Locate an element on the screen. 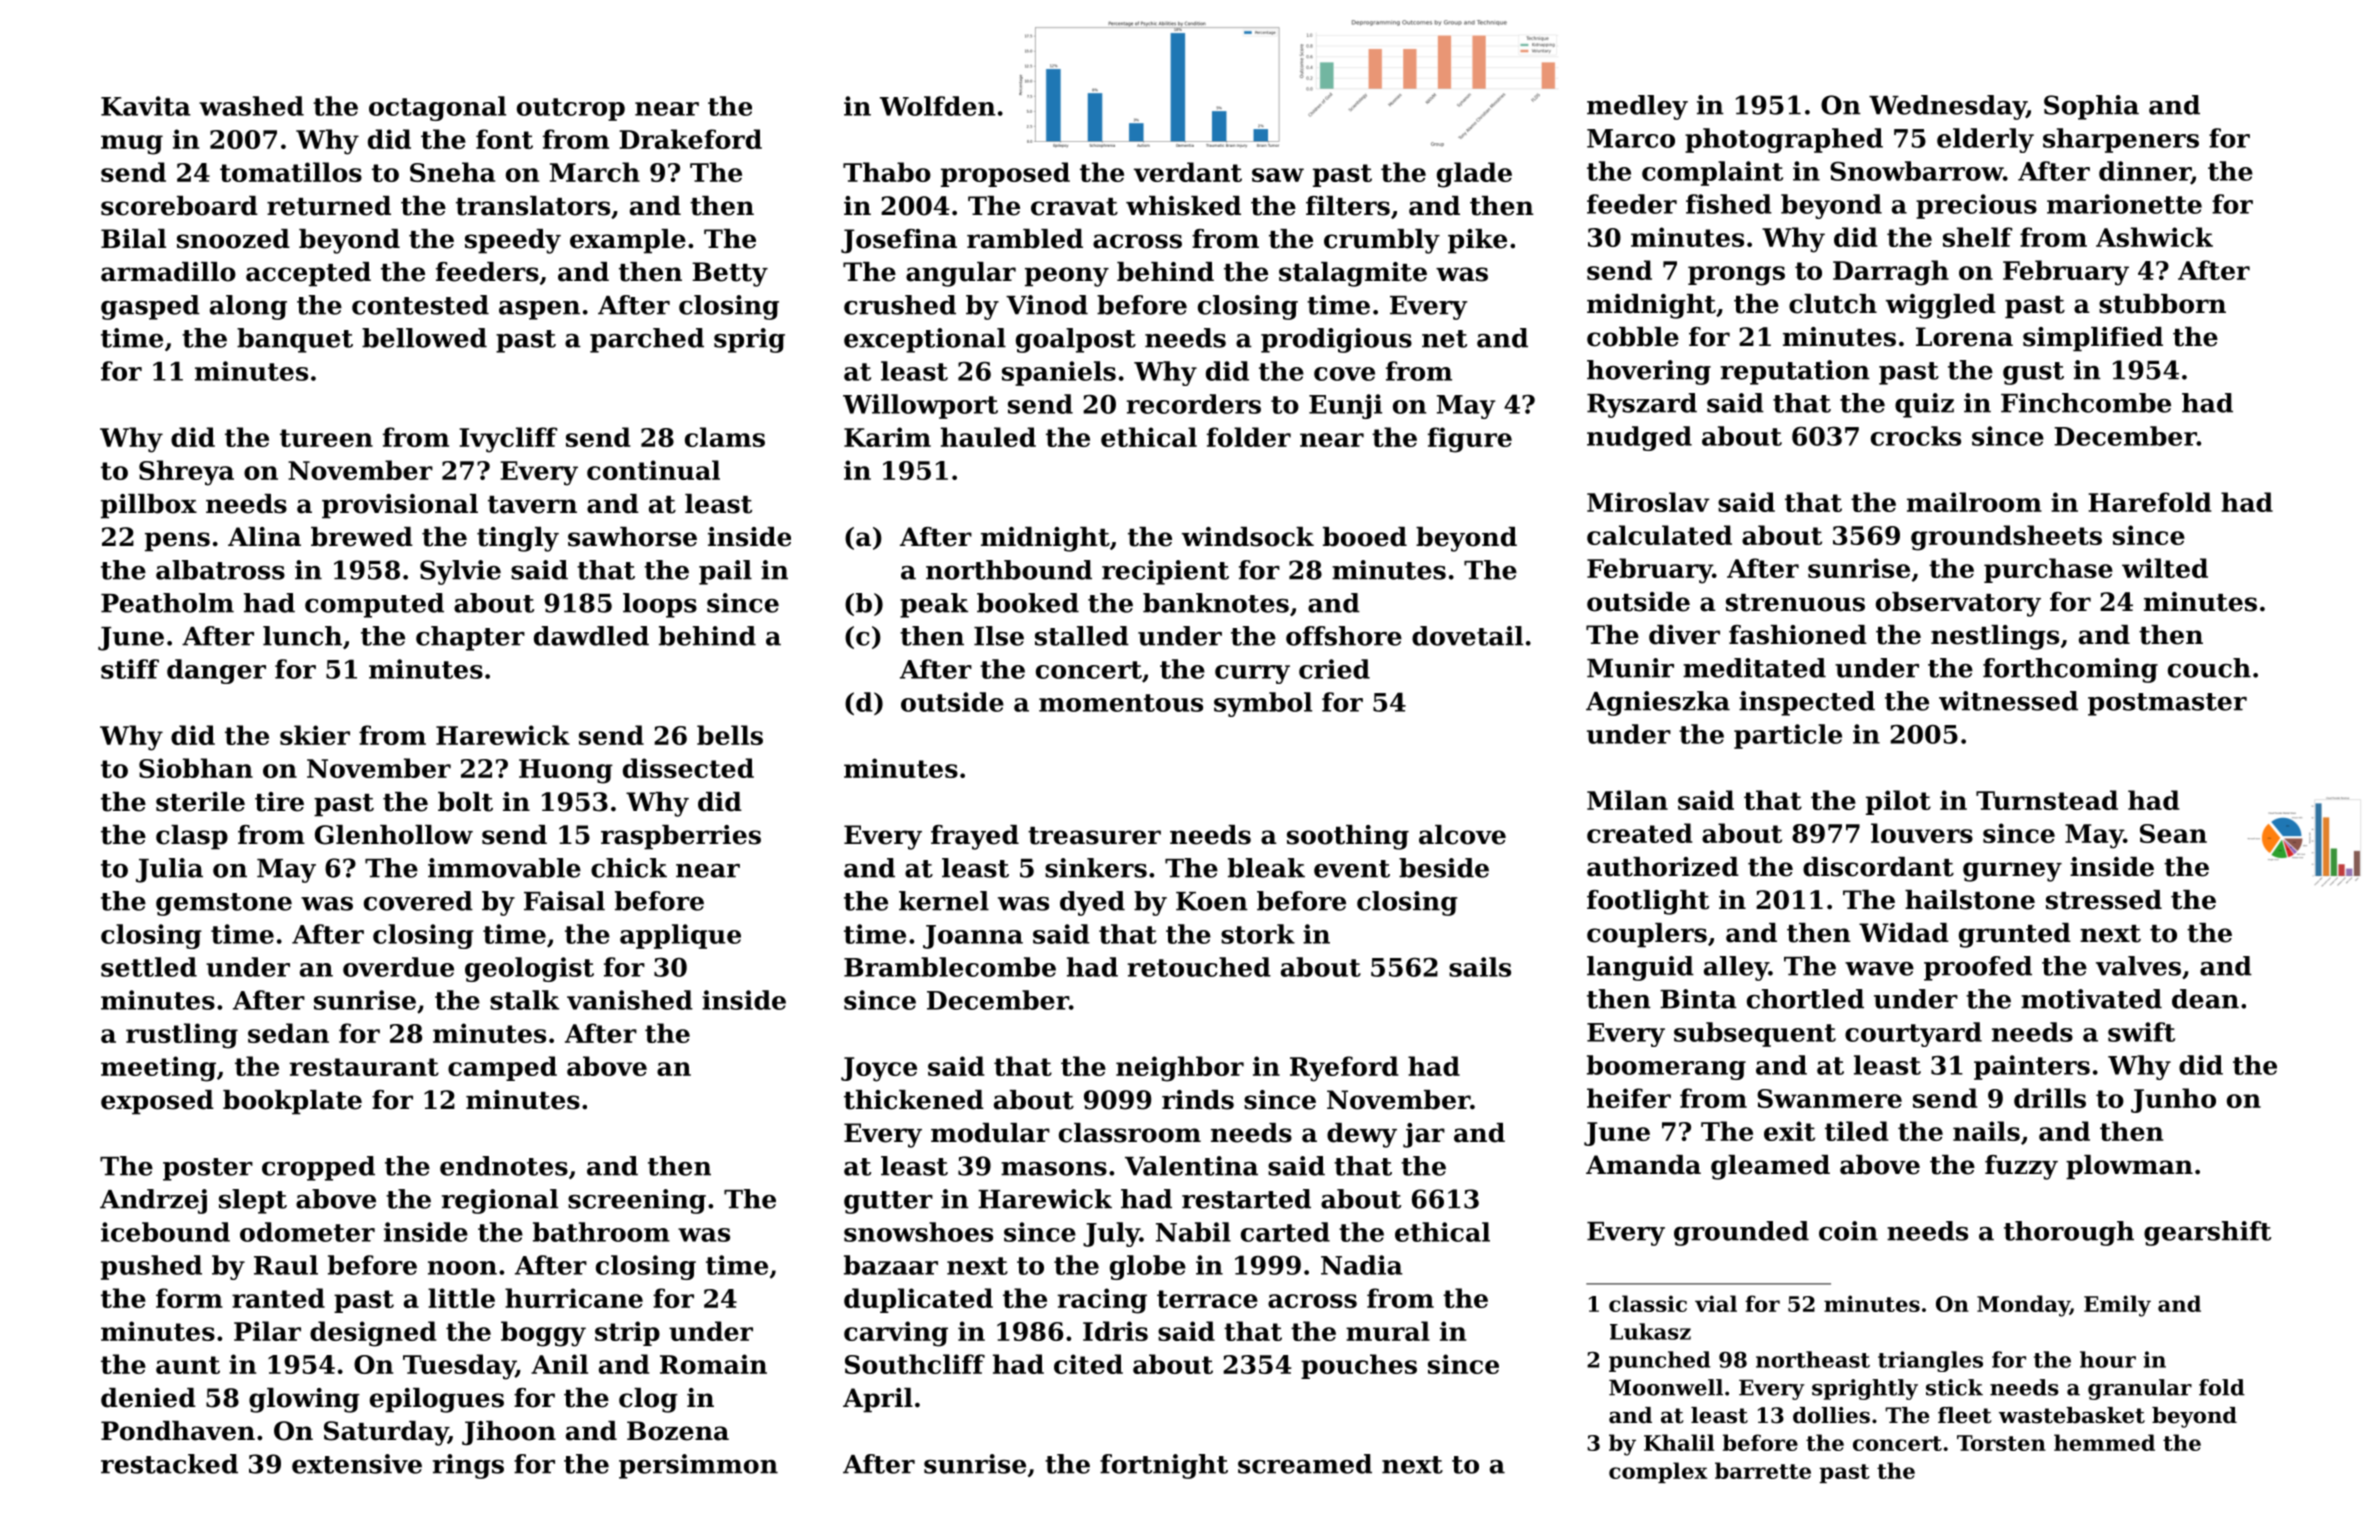  cited is located at coordinates (1088, 1364).
